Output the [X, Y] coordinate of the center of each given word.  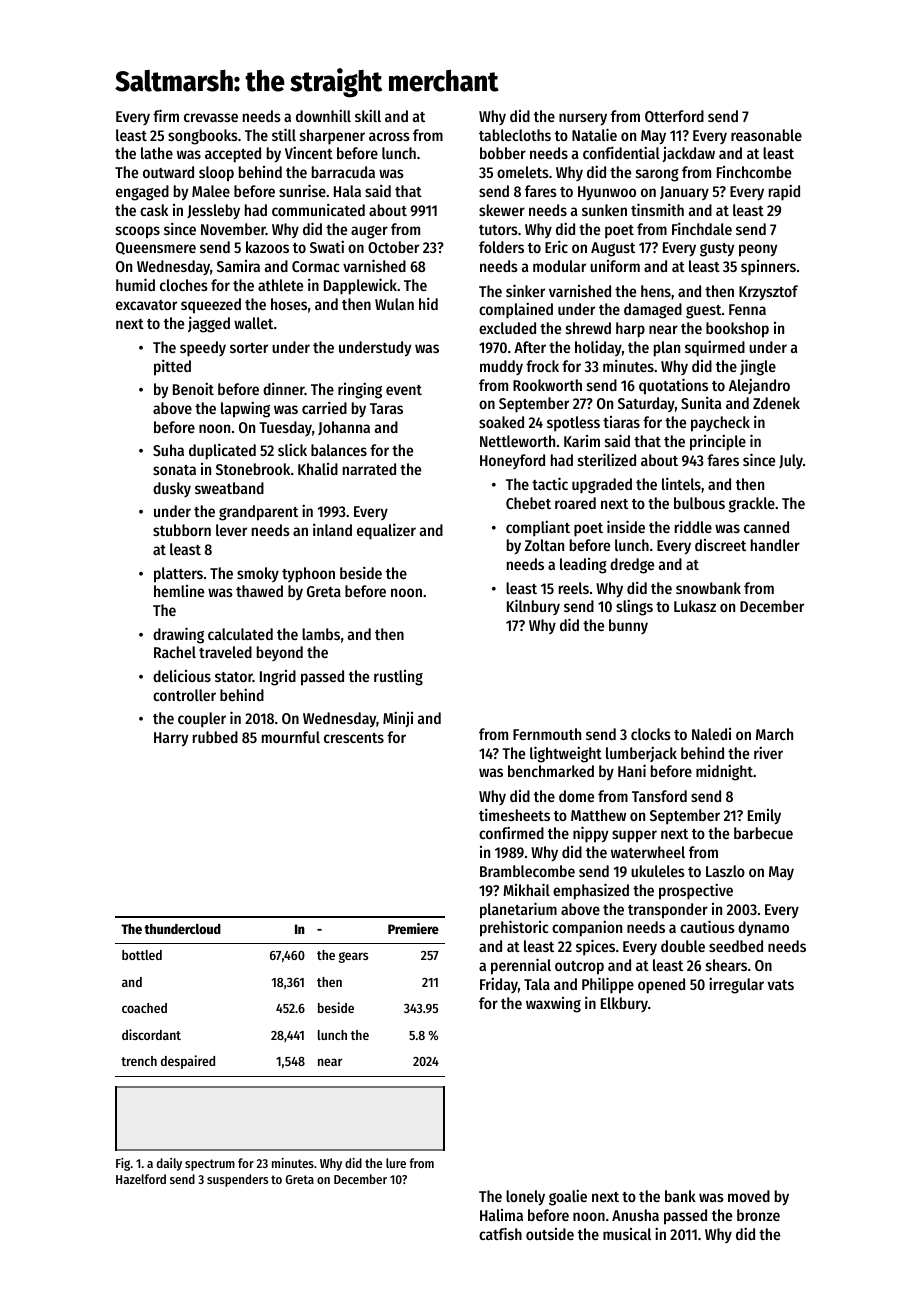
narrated [369, 469]
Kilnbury [533, 607]
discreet [720, 545]
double [683, 946]
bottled [142, 955]
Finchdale [702, 228]
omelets [523, 172]
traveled [225, 652]
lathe [157, 153]
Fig [123, 1164]
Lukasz [695, 606]
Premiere [413, 928]
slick [292, 449]
